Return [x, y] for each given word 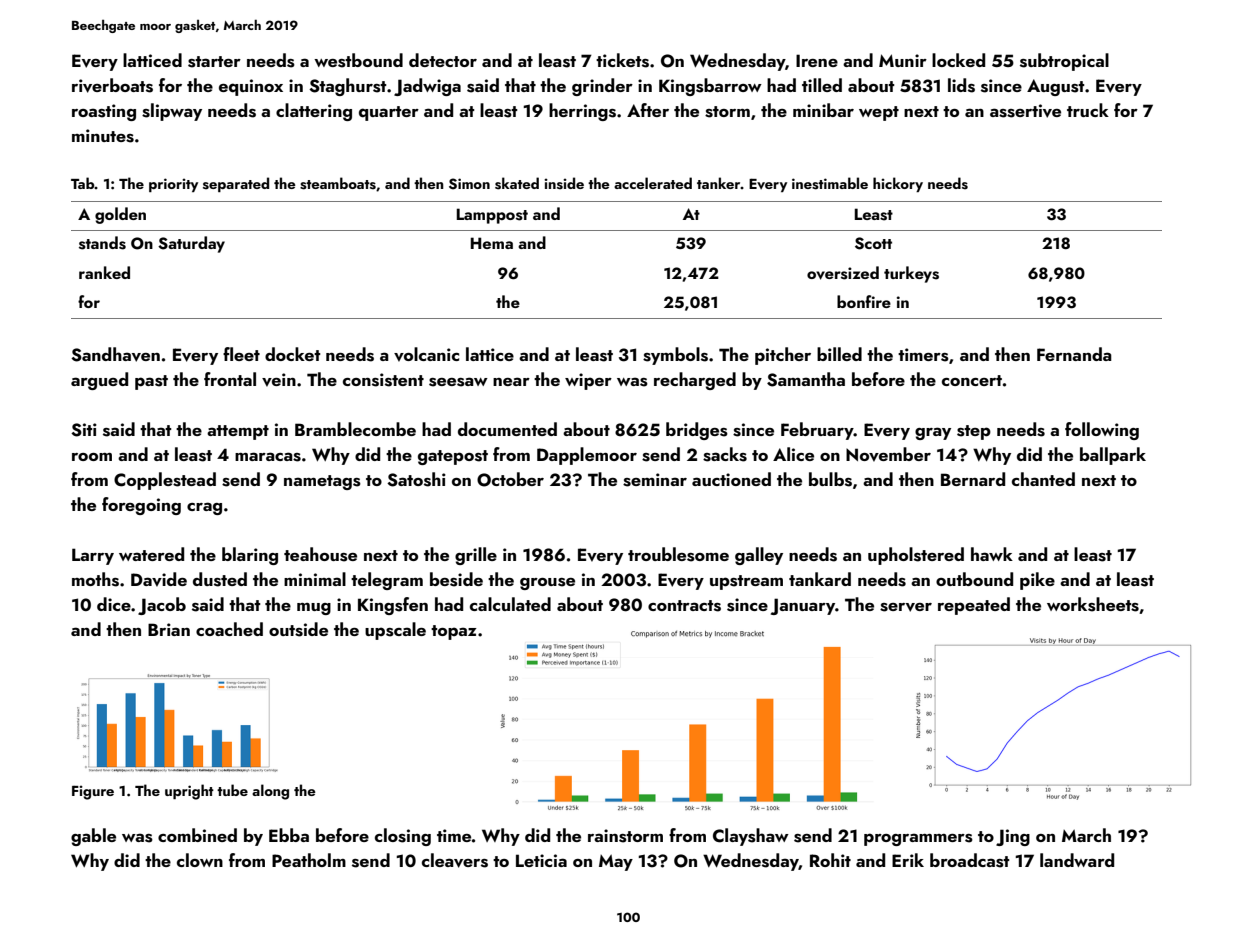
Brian [169, 629]
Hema [492, 243]
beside [456, 579]
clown [200, 860]
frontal [230, 379]
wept [879, 113]
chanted [1043, 479]
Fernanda [1074, 354]
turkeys [911, 274]
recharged [695, 381]
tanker [719, 183]
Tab [83, 183]
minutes [103, 136]
